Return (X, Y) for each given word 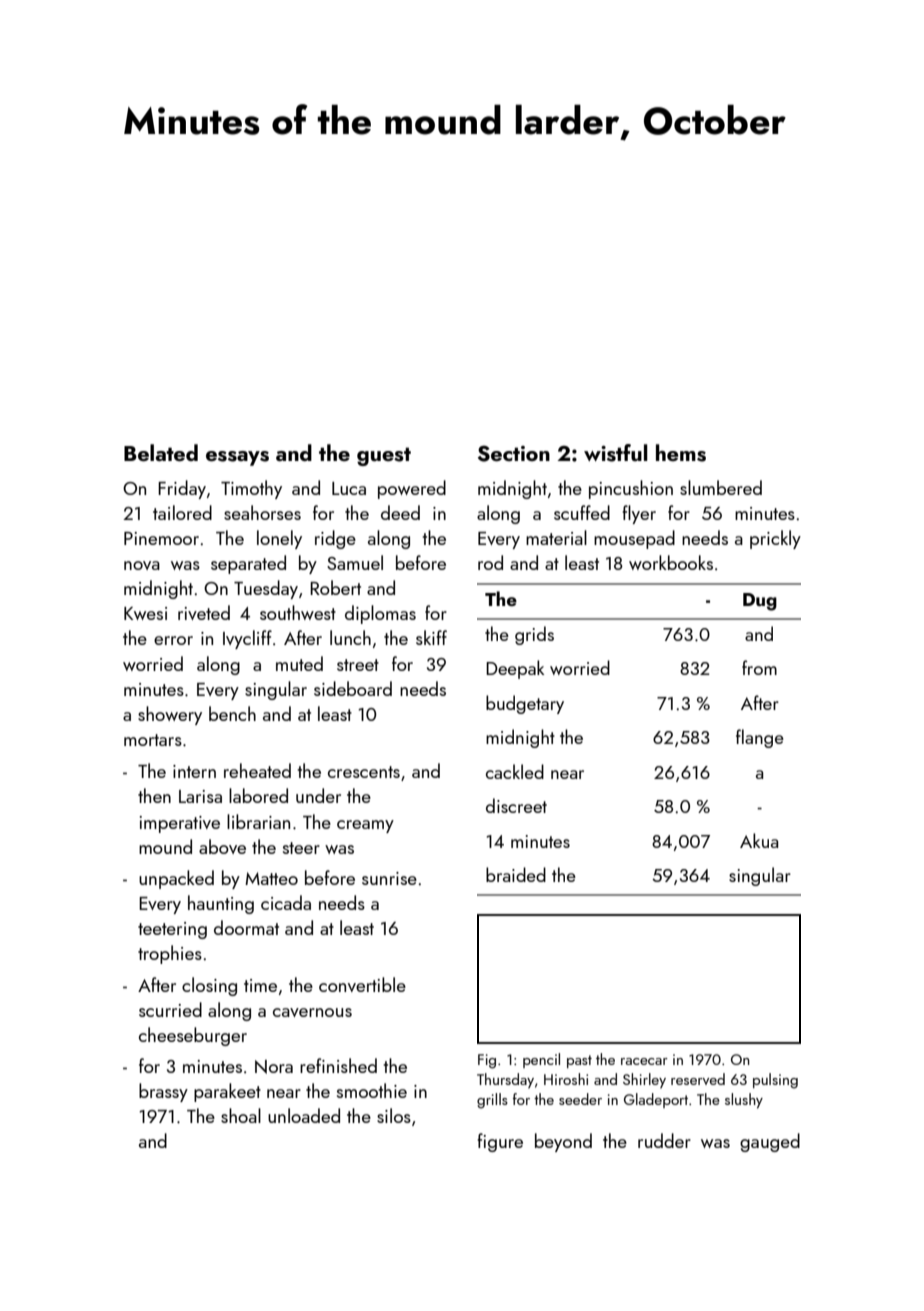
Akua (759, 840)
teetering (172, 930)
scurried (170, 1009)
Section (514, 453)
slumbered (721, 487)
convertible (362, 984)
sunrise (389, 878)
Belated (161, 452)
